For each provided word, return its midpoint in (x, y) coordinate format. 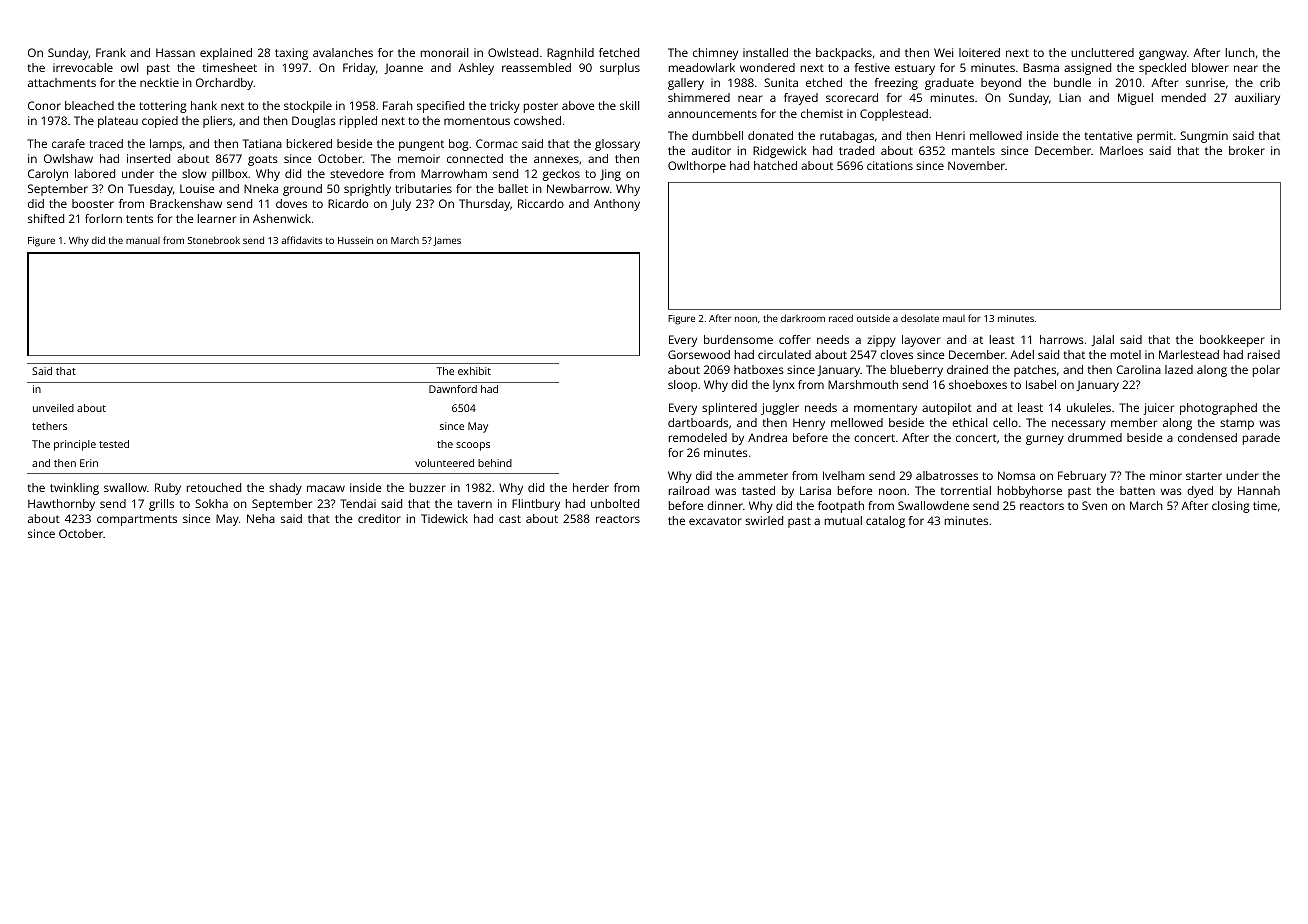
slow (194, 173)
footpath (841, 507)
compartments (137, 520)
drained (967, 369)
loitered (979, 52)
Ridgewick (780, 152)
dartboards (698, 422)
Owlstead (513, 52)
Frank (111, 52)
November (976, 165)
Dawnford (453, 389)
